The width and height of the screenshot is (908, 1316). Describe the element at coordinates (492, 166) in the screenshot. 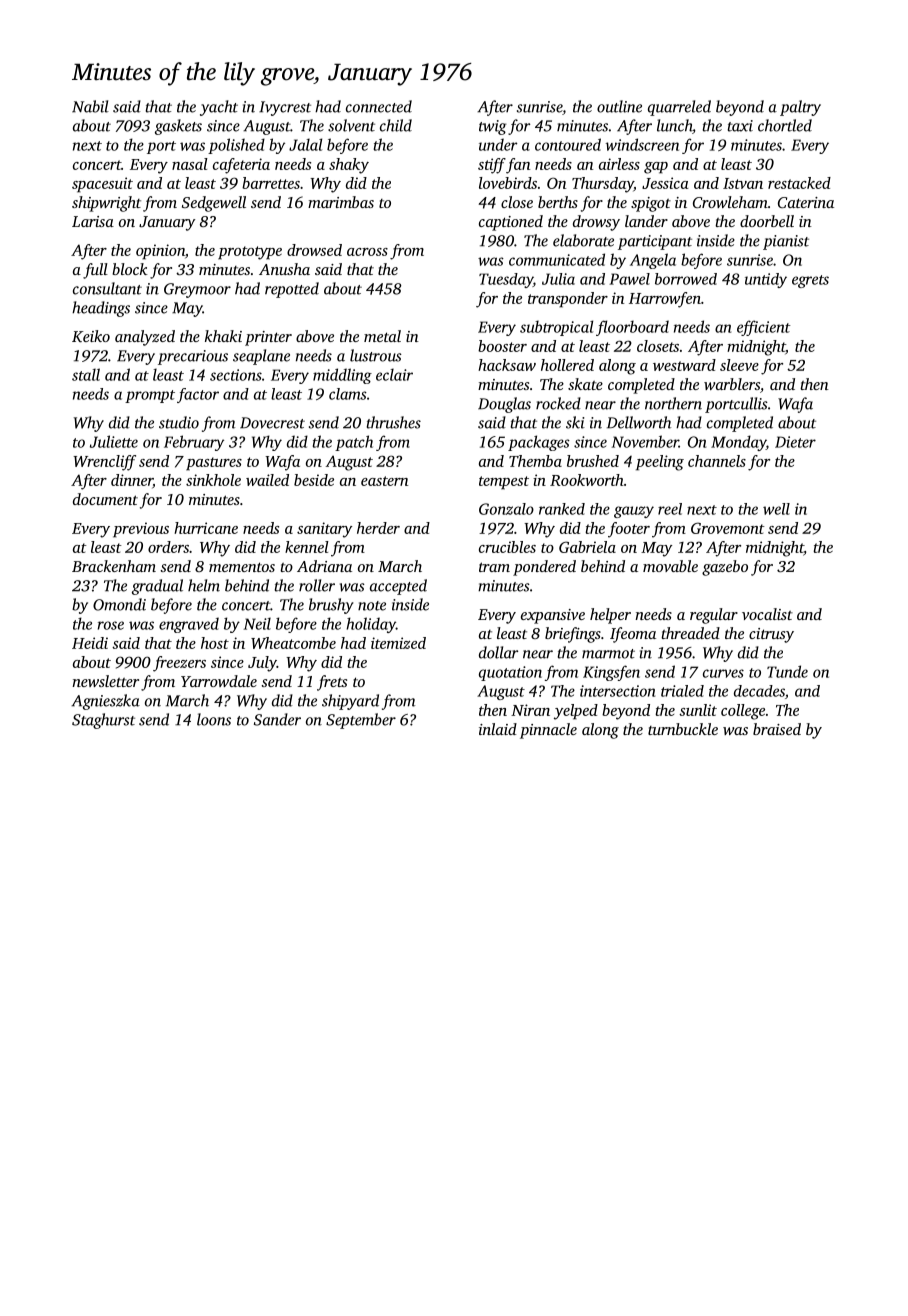

I see `stiff` at that location.
